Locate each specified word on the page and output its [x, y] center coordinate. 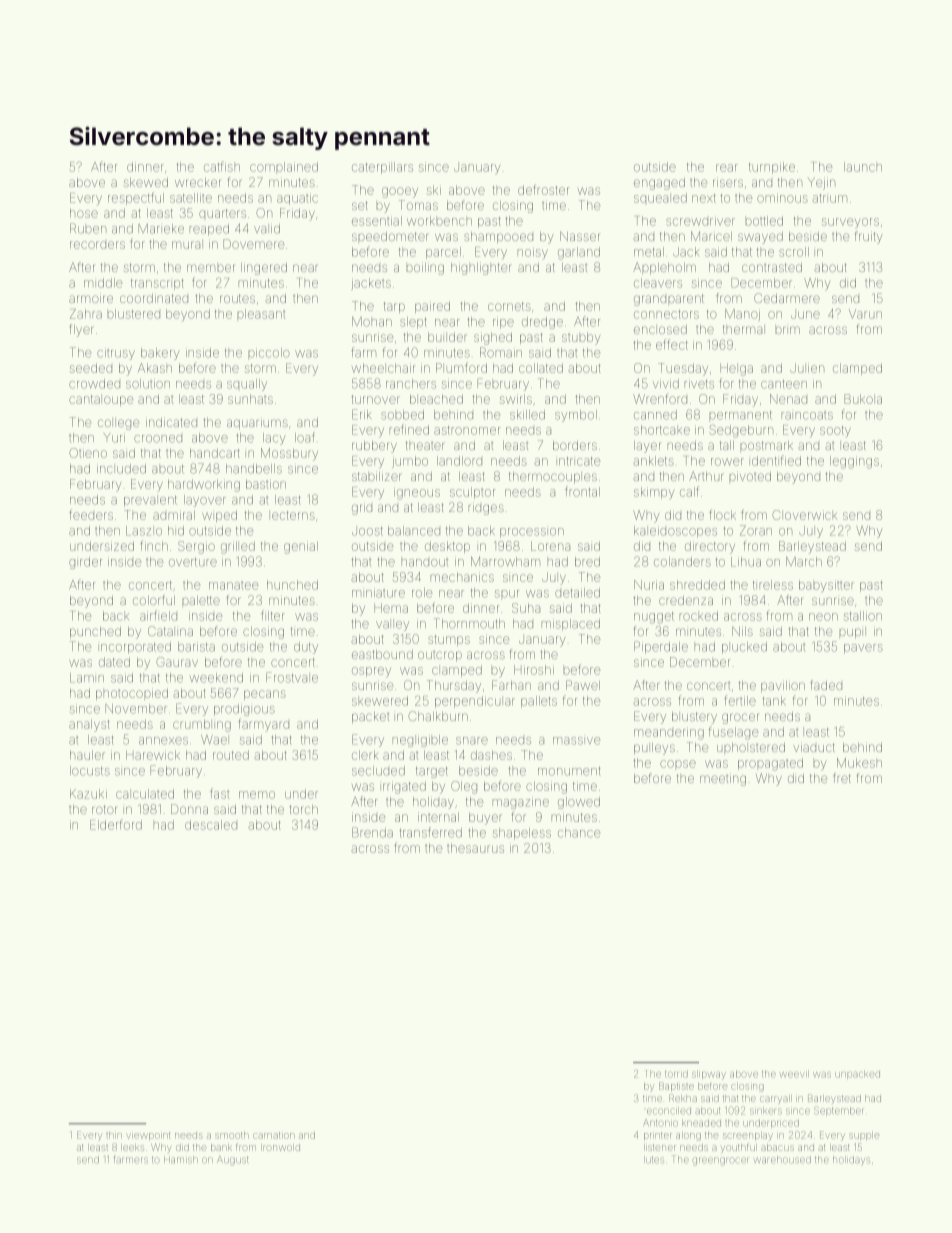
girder [85, 563]
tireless [773, 585]
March [804, 562]
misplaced [571, 625]
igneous [417, 493]
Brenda [372, 832]
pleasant [261, 314]
